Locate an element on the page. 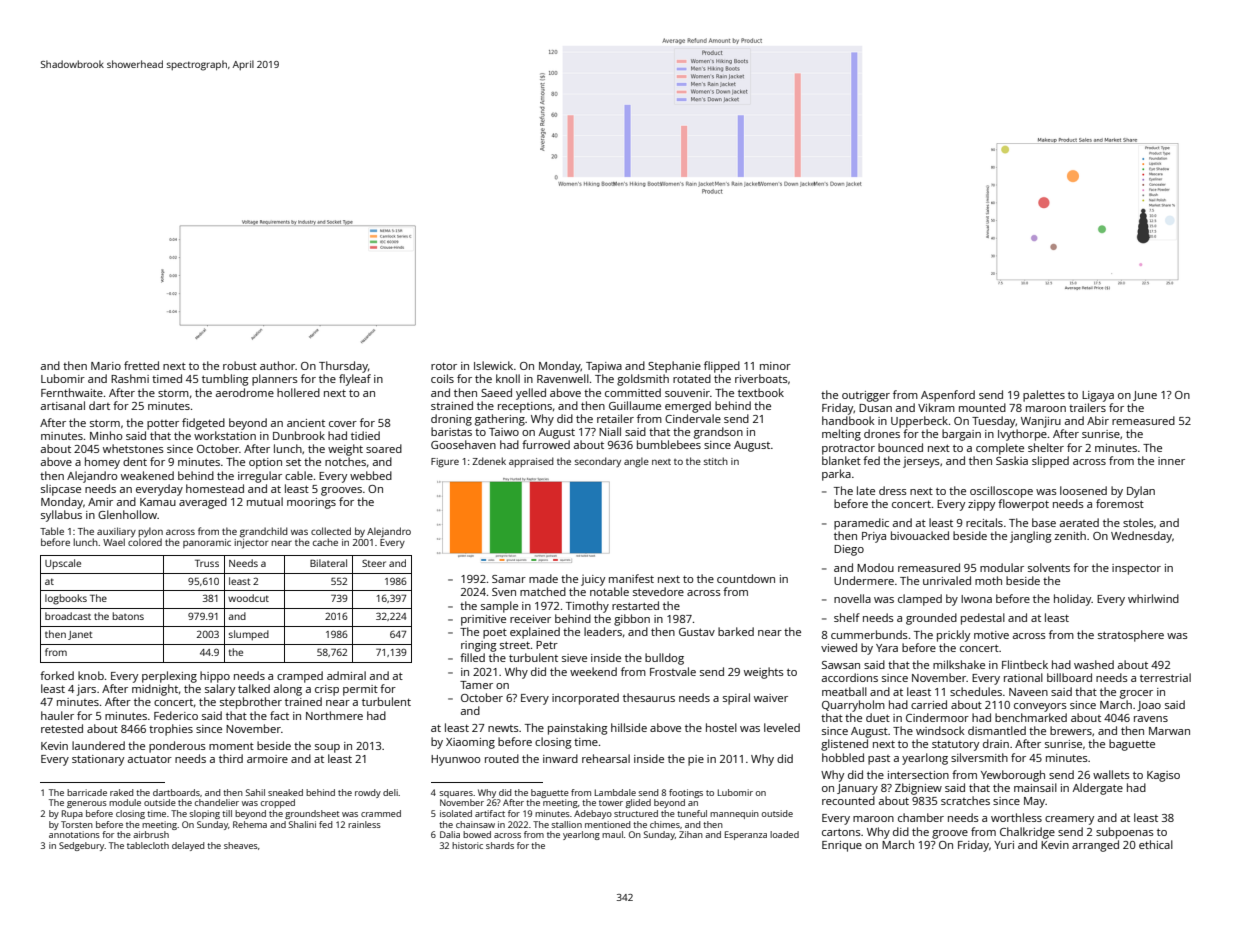 This document has height=952, width=1233. moment is located at coordinates (231, 746).
